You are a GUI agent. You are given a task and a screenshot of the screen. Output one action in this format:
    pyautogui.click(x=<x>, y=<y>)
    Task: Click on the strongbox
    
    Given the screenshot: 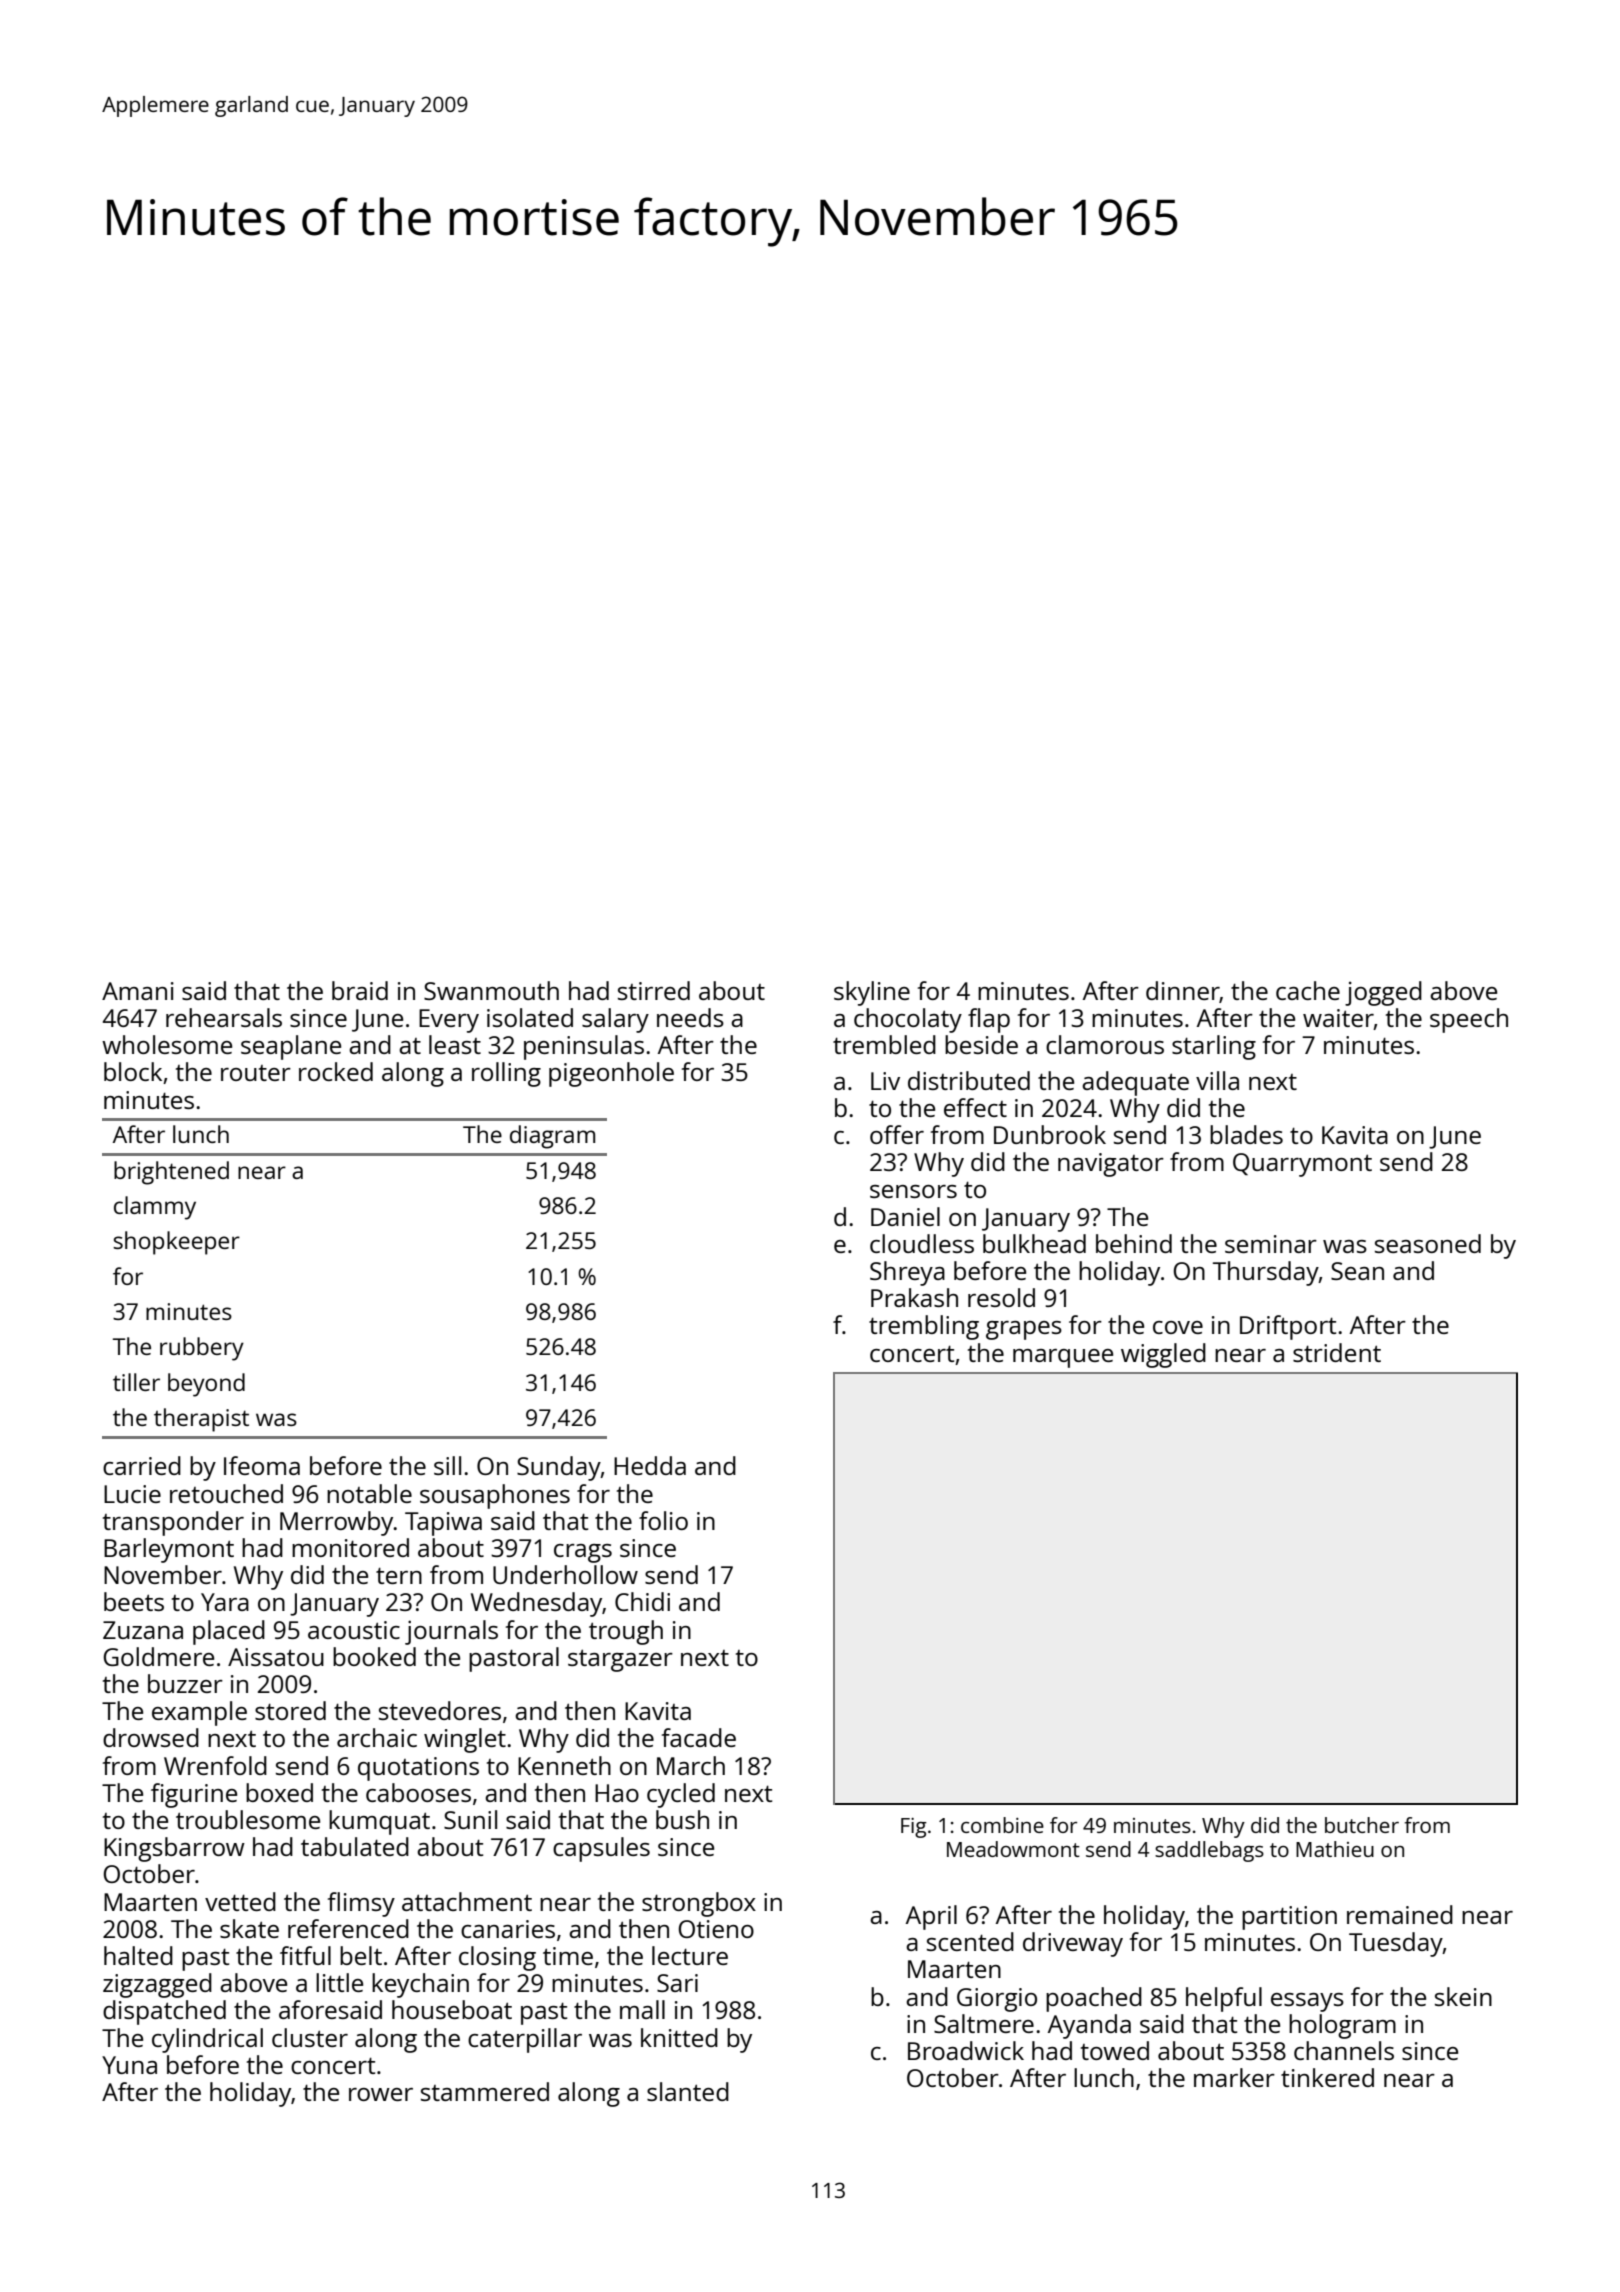 What is the action you would take?
    pyautogui.click(x=699, y=1904)
